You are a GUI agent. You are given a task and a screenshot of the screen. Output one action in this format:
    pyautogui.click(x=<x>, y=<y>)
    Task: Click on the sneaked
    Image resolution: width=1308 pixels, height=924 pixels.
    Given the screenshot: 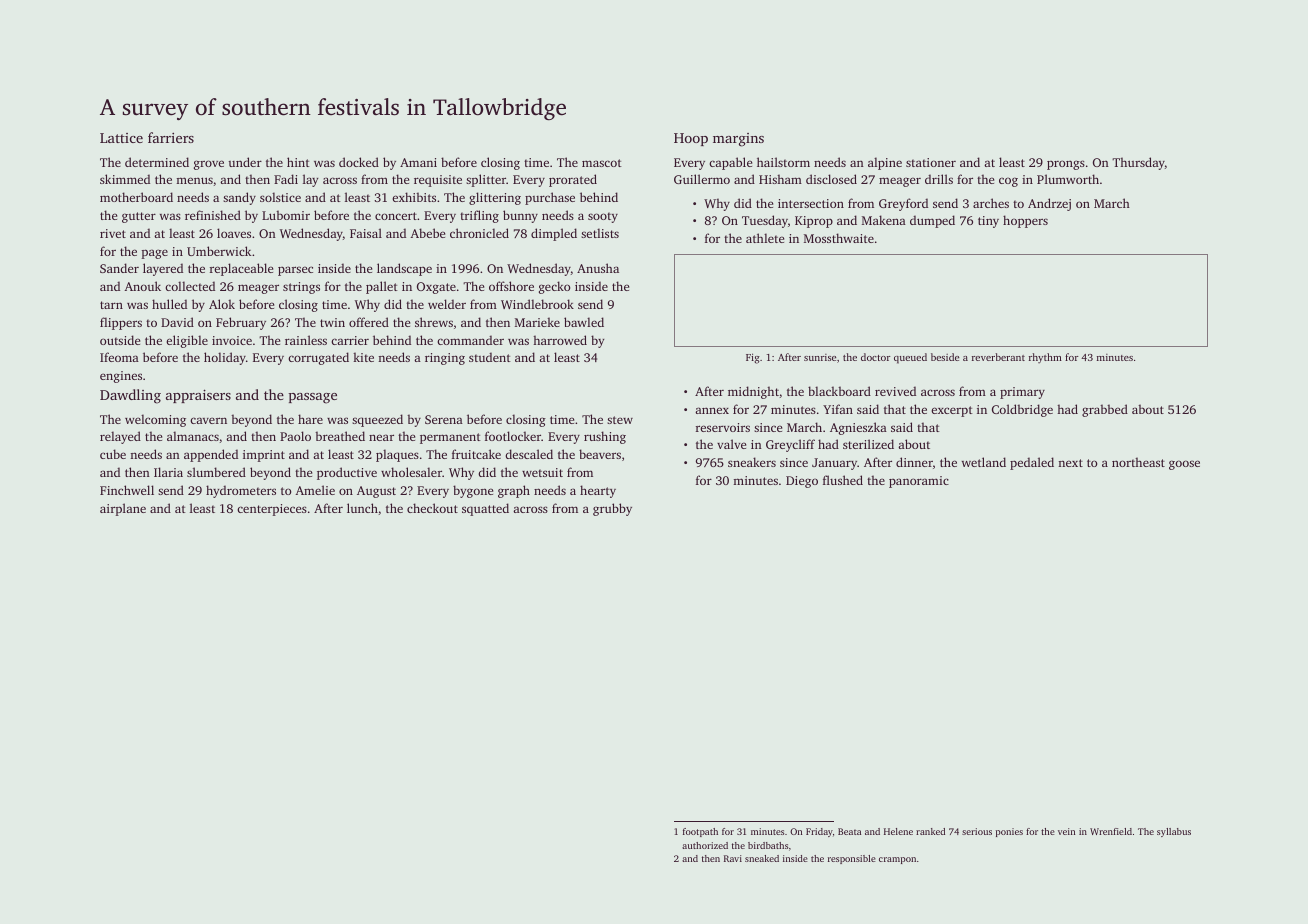 What is the action you would take?
    pyautogui.click(x=762, y=858)
